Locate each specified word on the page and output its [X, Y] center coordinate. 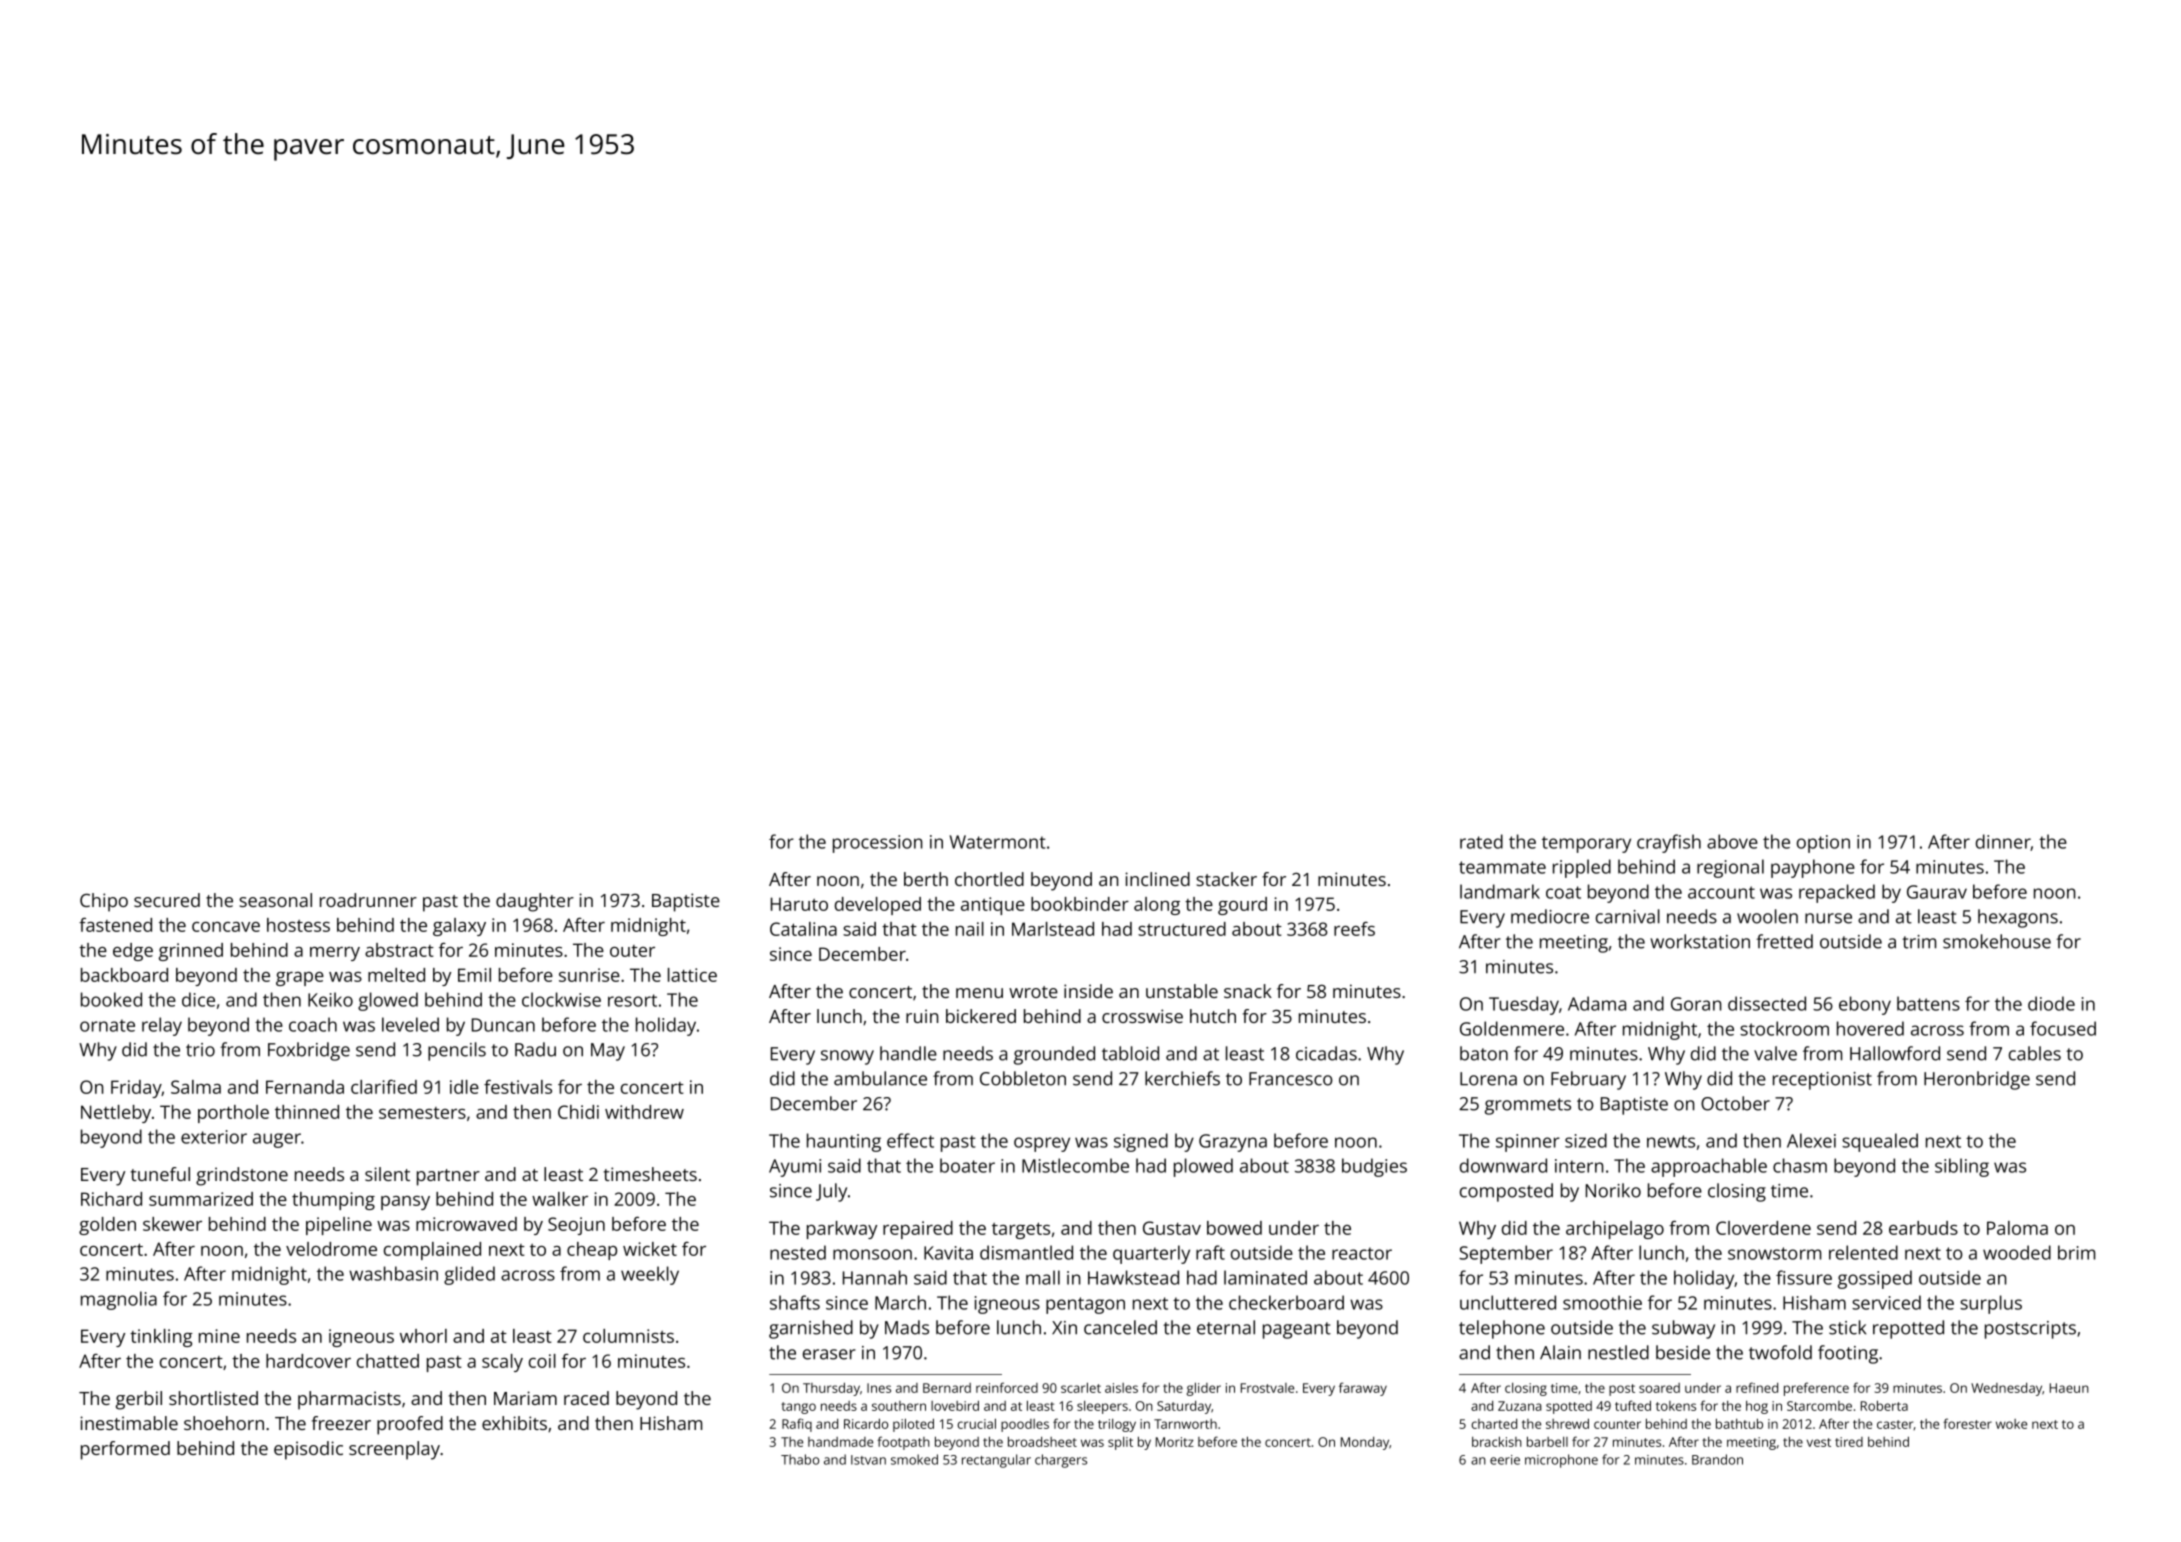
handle [908, 1053]
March [900, 1302]
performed [125, 1450]
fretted [1784, 941]
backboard [124, 975]
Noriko [1613, 1190]
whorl [423, 1336]
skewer [172, 1224]
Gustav [1172, 1228]
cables [2035, 1053]
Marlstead [1053, 929]
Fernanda [305, 1087]
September [1506, 1254]
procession [877, 844]
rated [1481, 841]
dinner [2003, 842]
